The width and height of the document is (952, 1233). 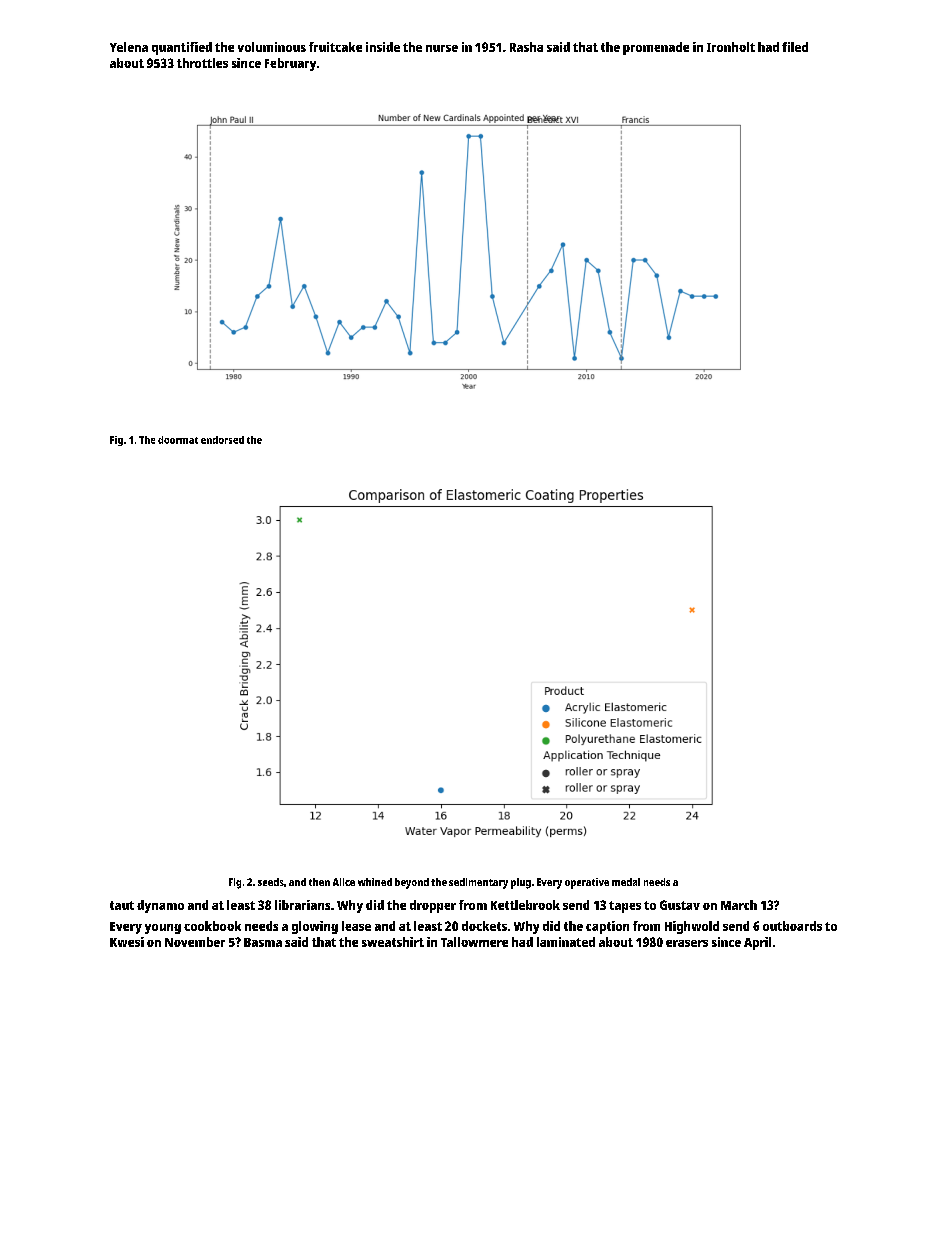 I want to click on medal, so click(x=626, y=882).
